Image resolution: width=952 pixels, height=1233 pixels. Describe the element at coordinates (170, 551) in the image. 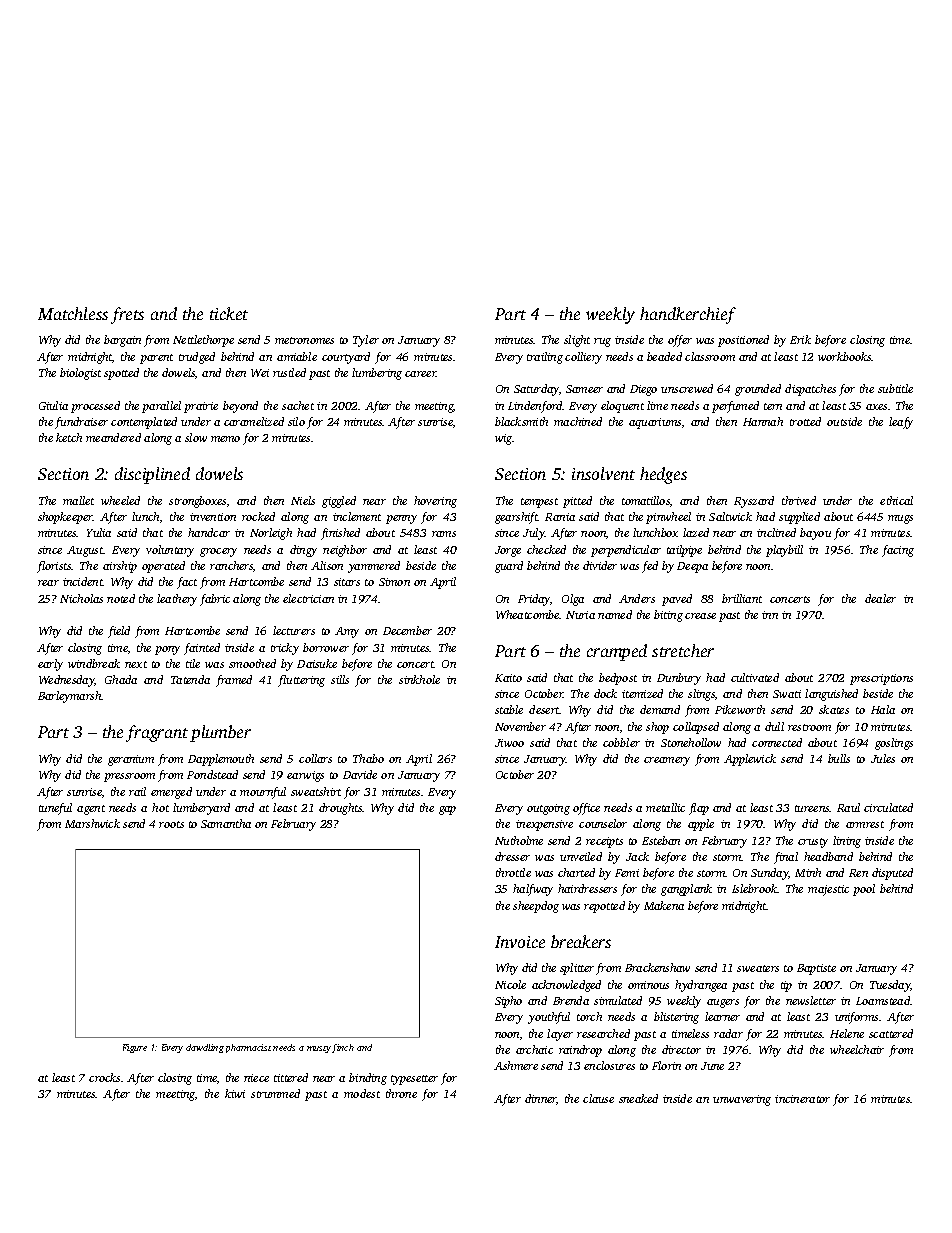

I see `voluntary` at that location.
